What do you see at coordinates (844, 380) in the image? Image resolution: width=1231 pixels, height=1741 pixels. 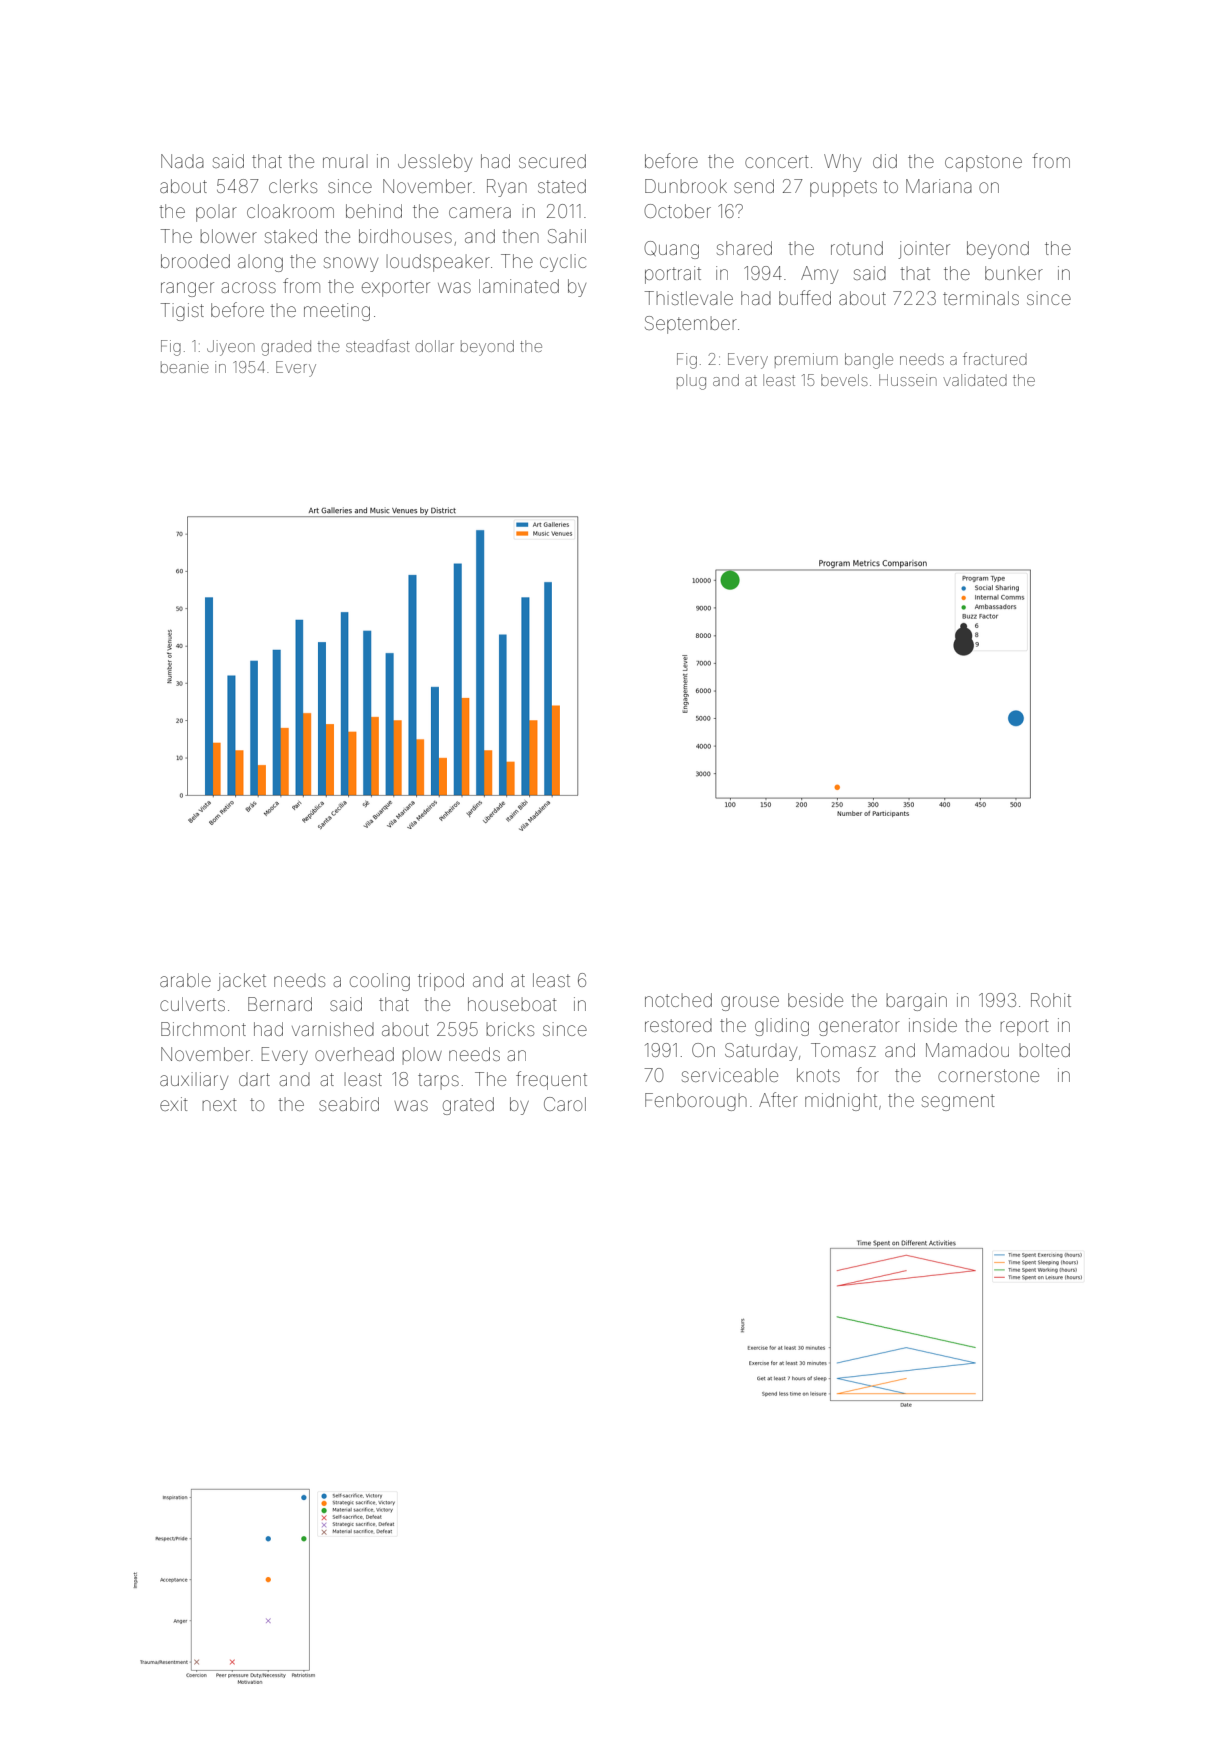 I see `bevels` at bounding box center [844, 380].
